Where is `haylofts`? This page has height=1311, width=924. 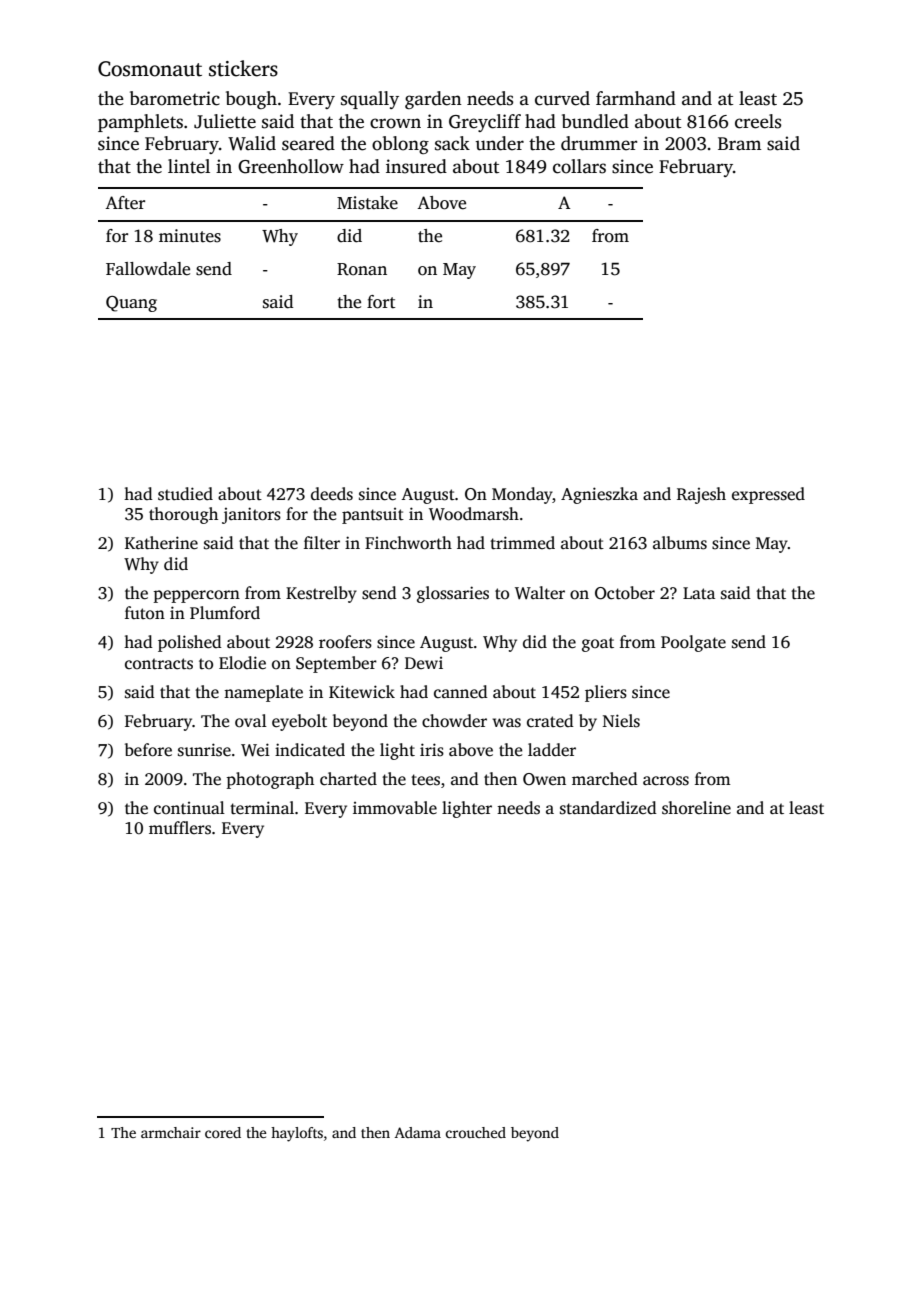
haylofts is located at coordinates (297, 1134).
